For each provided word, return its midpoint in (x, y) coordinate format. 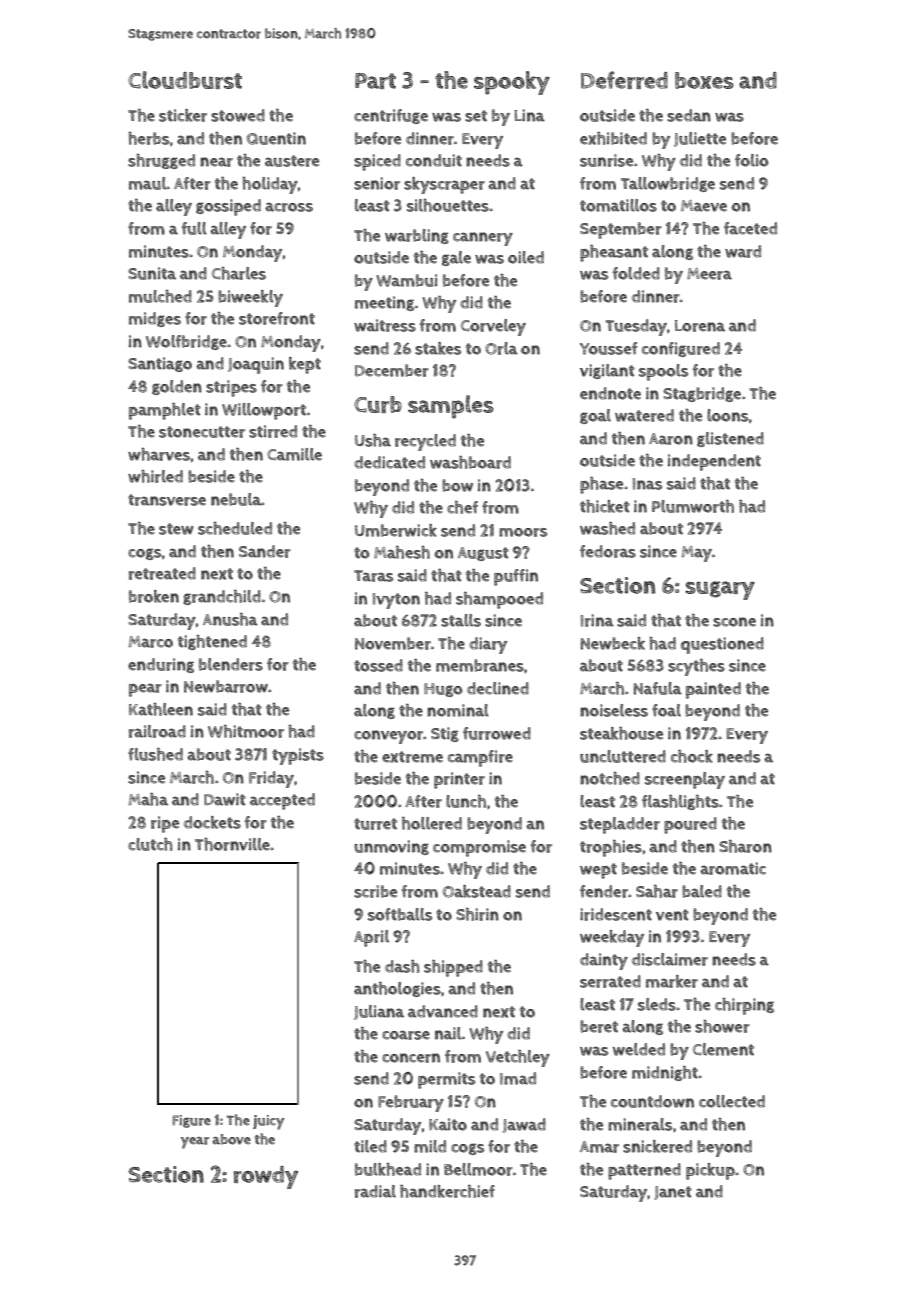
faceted (750, 228)
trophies (611, 848)
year (195, 1143)
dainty (604, 961)
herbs (149, 138)
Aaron (671, 439)
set (476, 116)
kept (305, 365)
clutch (150, 844)
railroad (157, 731)
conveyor (388, 737)
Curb (378, 404)
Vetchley (518, 1058)
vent (672, 915)
